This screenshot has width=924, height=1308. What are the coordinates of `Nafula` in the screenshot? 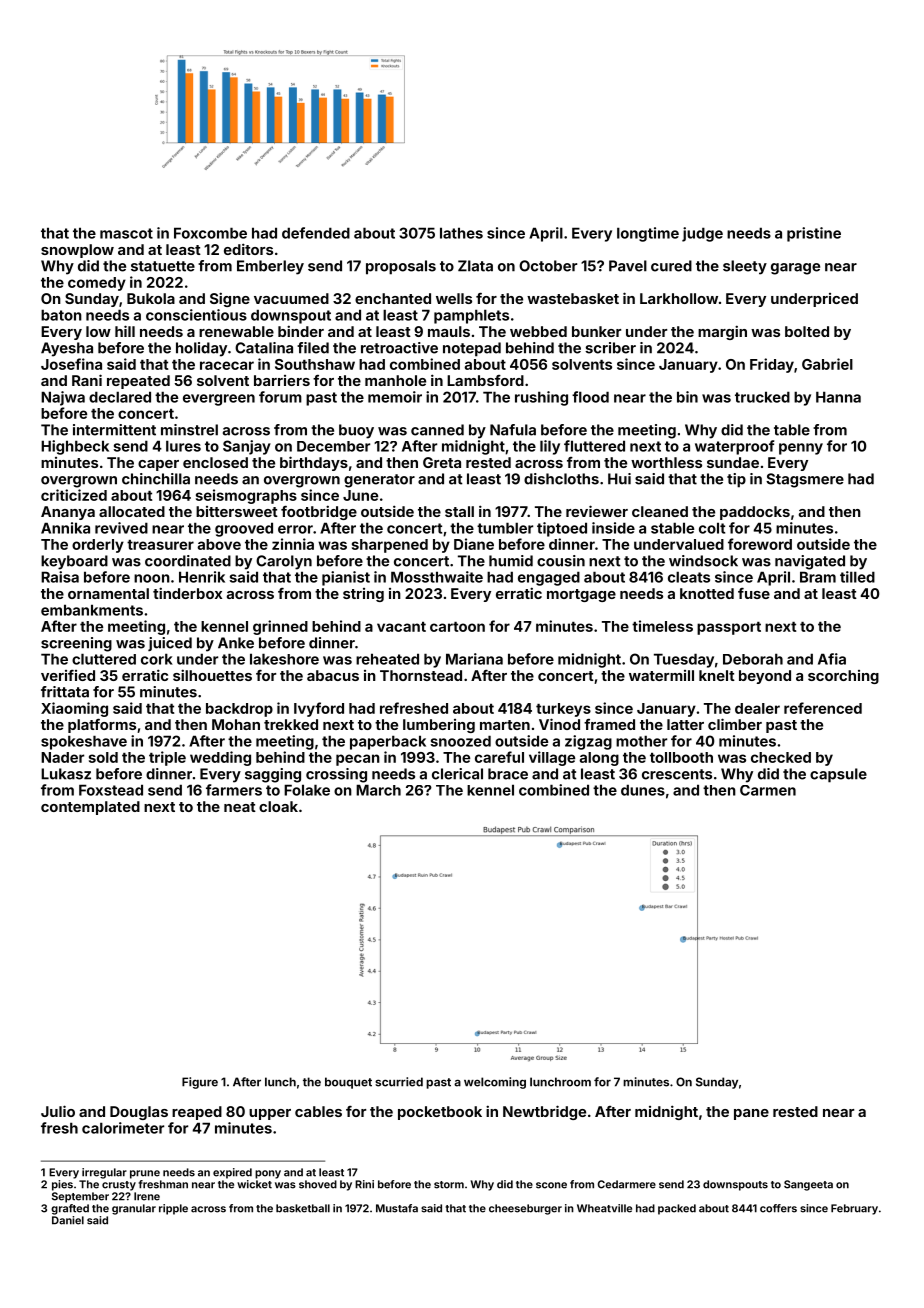 It's located at (513, 430).
